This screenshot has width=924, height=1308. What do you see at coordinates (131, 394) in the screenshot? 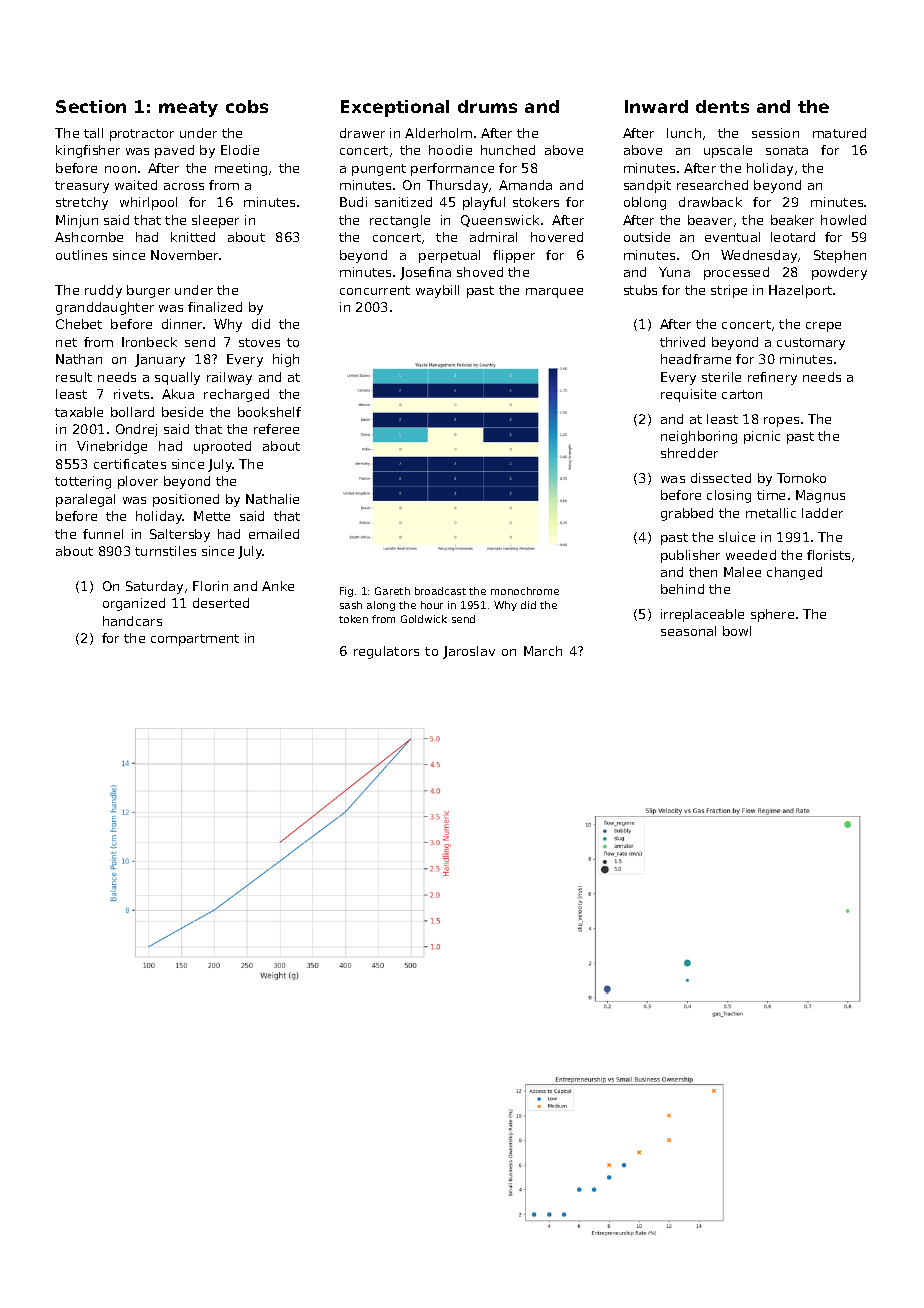
I see `rivets` at bounding box center [131, 394].
